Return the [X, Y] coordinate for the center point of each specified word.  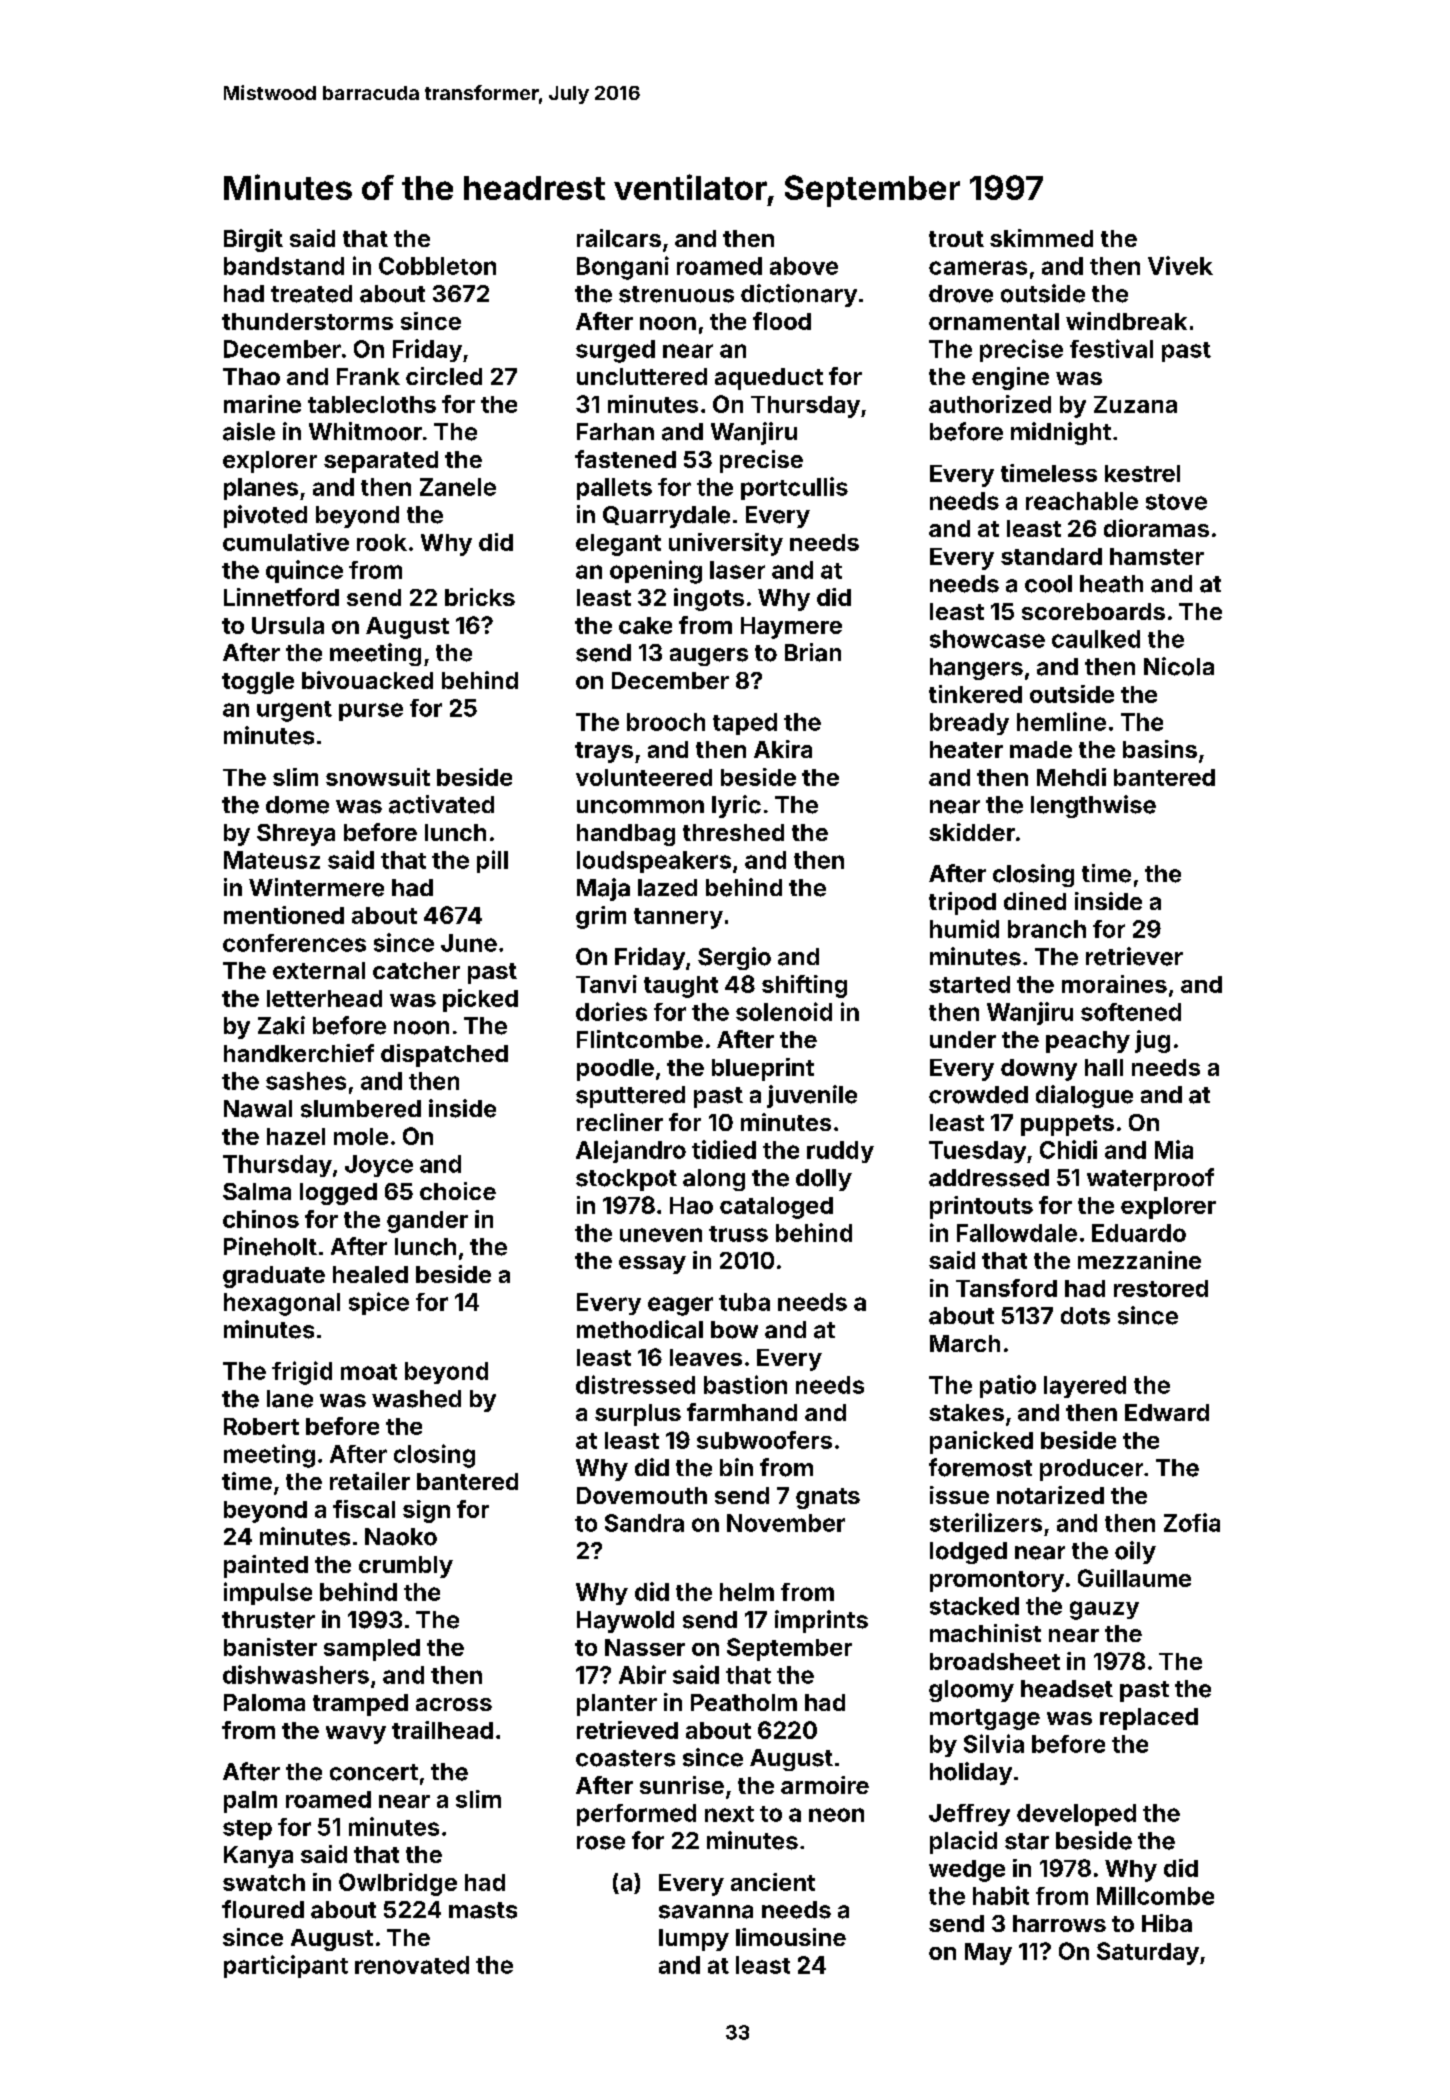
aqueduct [769, 379]
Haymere [791, 628]
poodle [615, 1070]
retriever [1134, 956]
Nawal [258, 1109]
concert [374, 1772]
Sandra [644, 1523]
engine [1010, 378]
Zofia [1192, 1522]
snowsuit [378, 777]
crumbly [406, 1567]
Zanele [458, 487]
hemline [1061, 721]
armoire [825, 1785]
